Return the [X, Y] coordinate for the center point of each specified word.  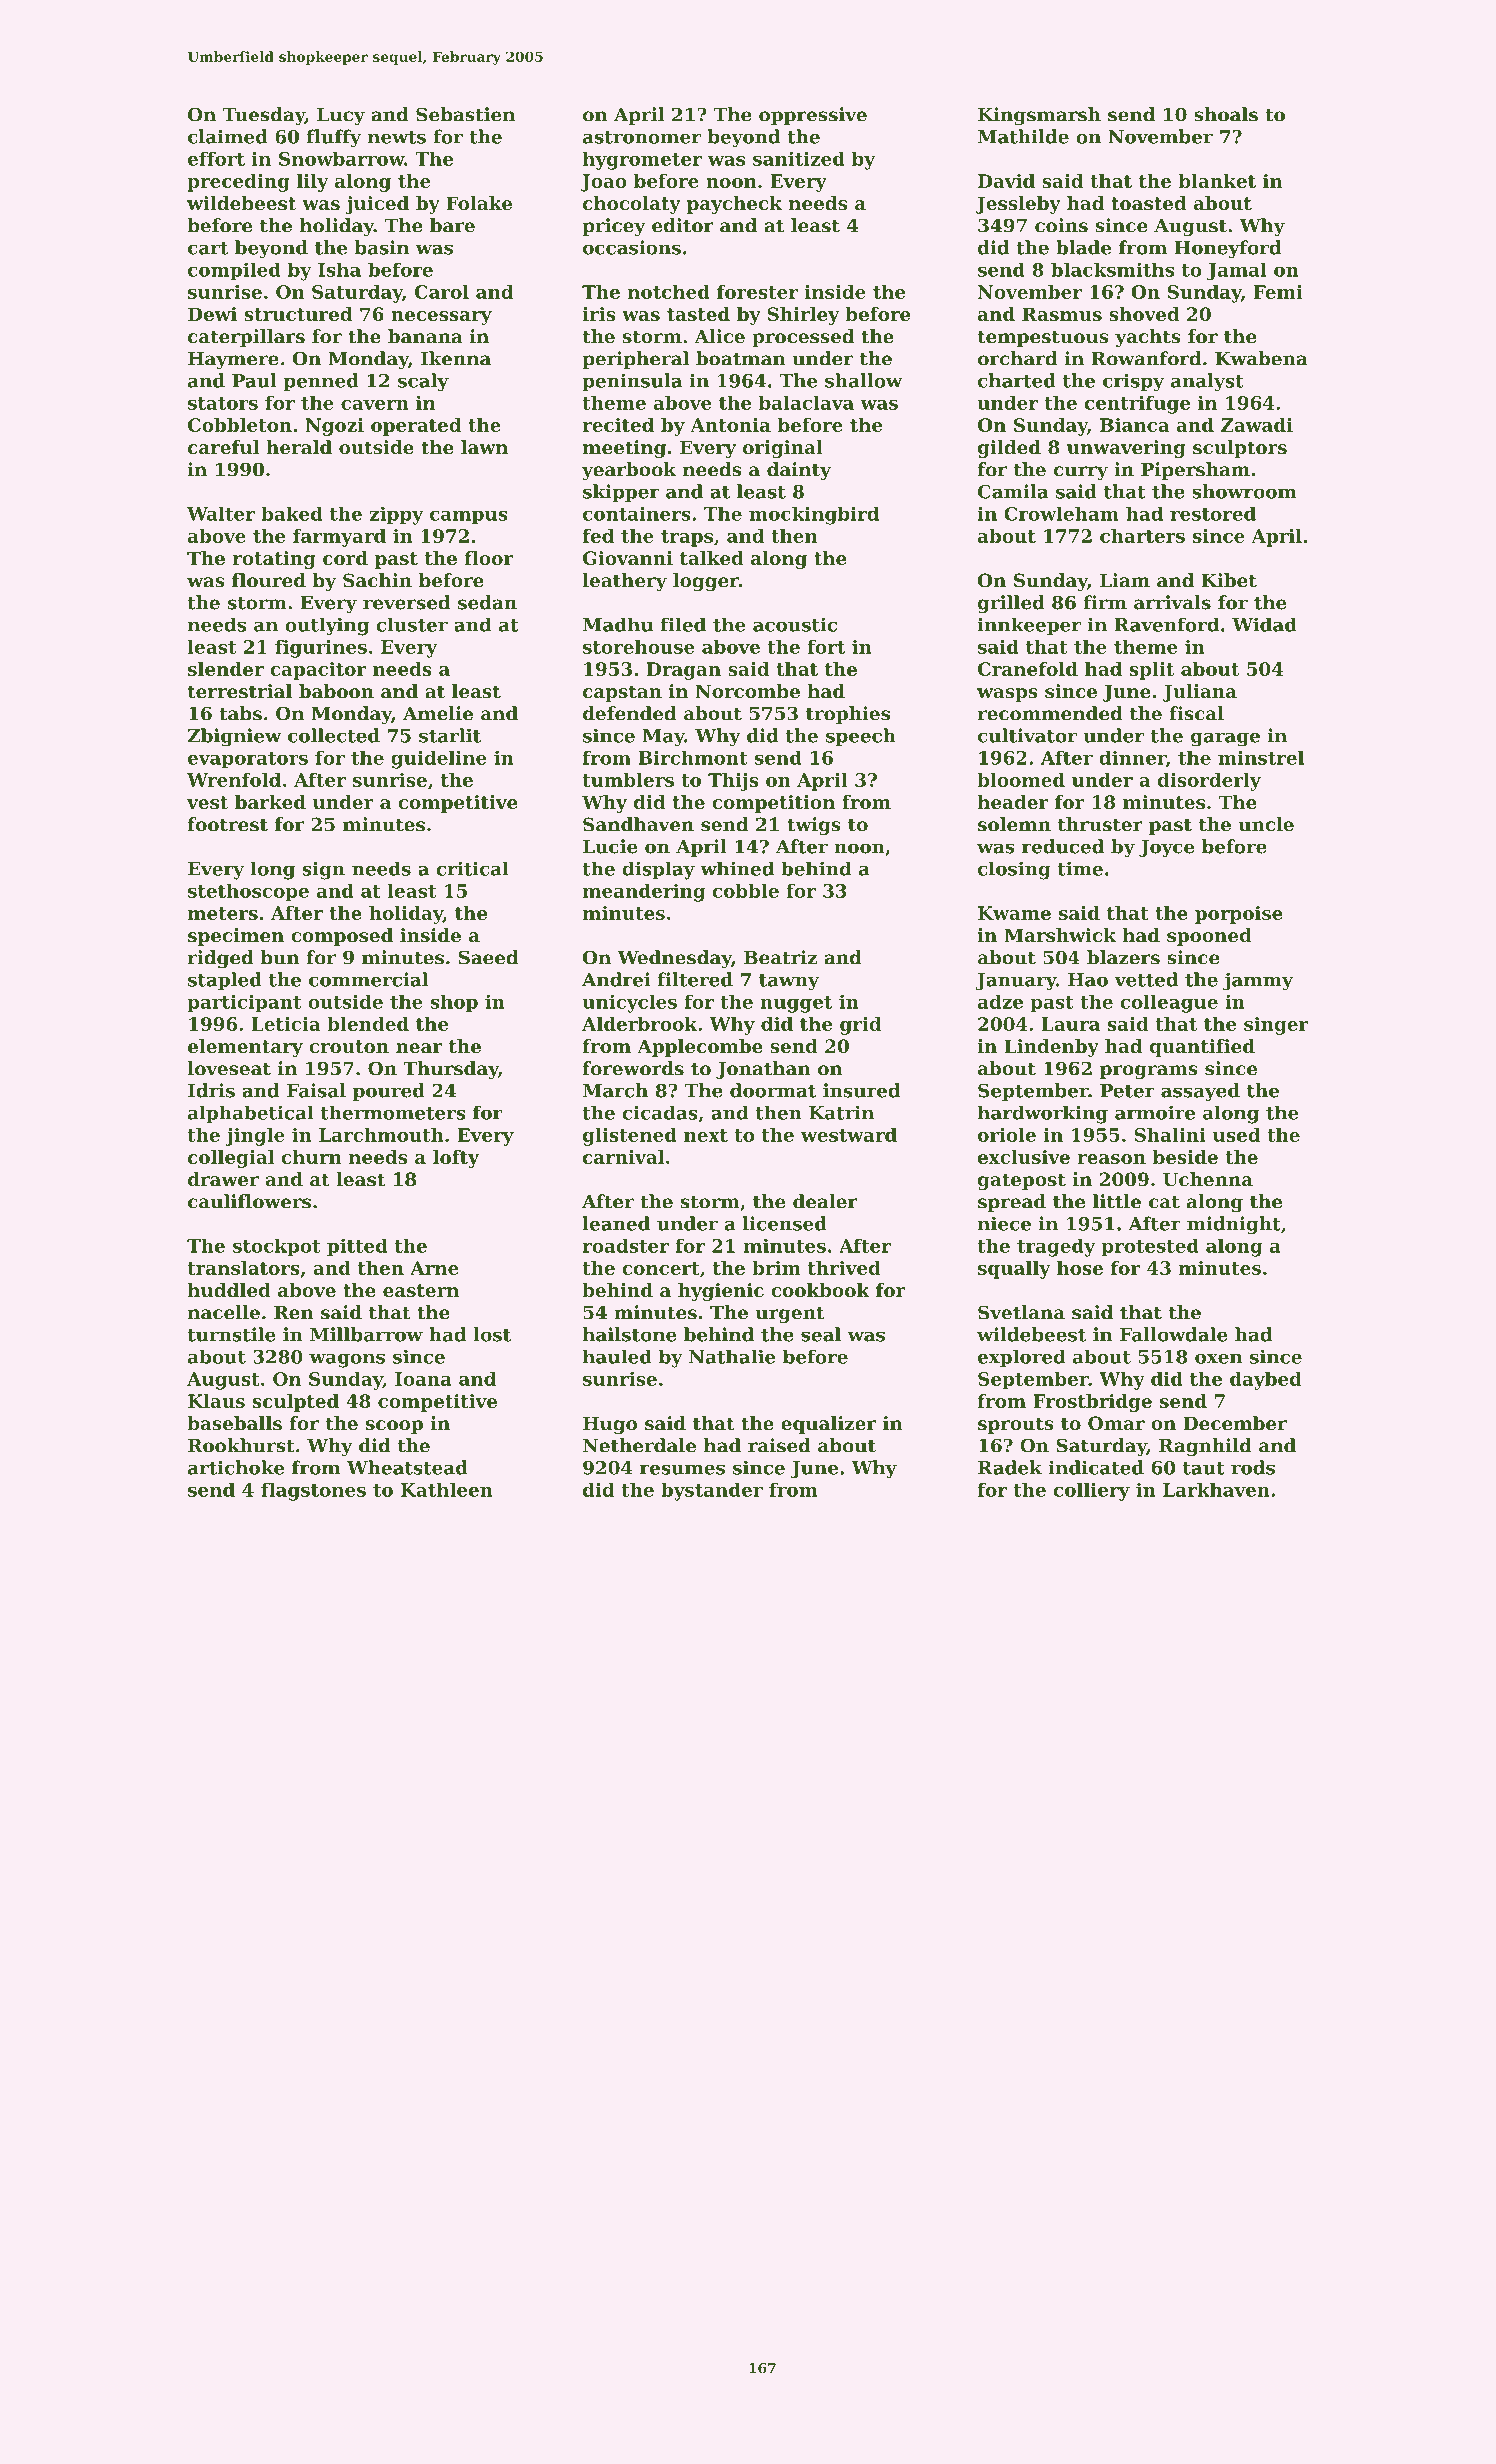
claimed [228, 136]
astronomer [642, 137]
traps [687, 538]
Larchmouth [381, 1134]
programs [1149, 1072]
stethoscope [248, 892]
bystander [712, 1491]
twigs [814, 826]
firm [1105, 602]
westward [849, 1134]
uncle [1266, 824]
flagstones [313, 1491]
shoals [1226, 114]
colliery [1092, 1491]
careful [223, 447]
